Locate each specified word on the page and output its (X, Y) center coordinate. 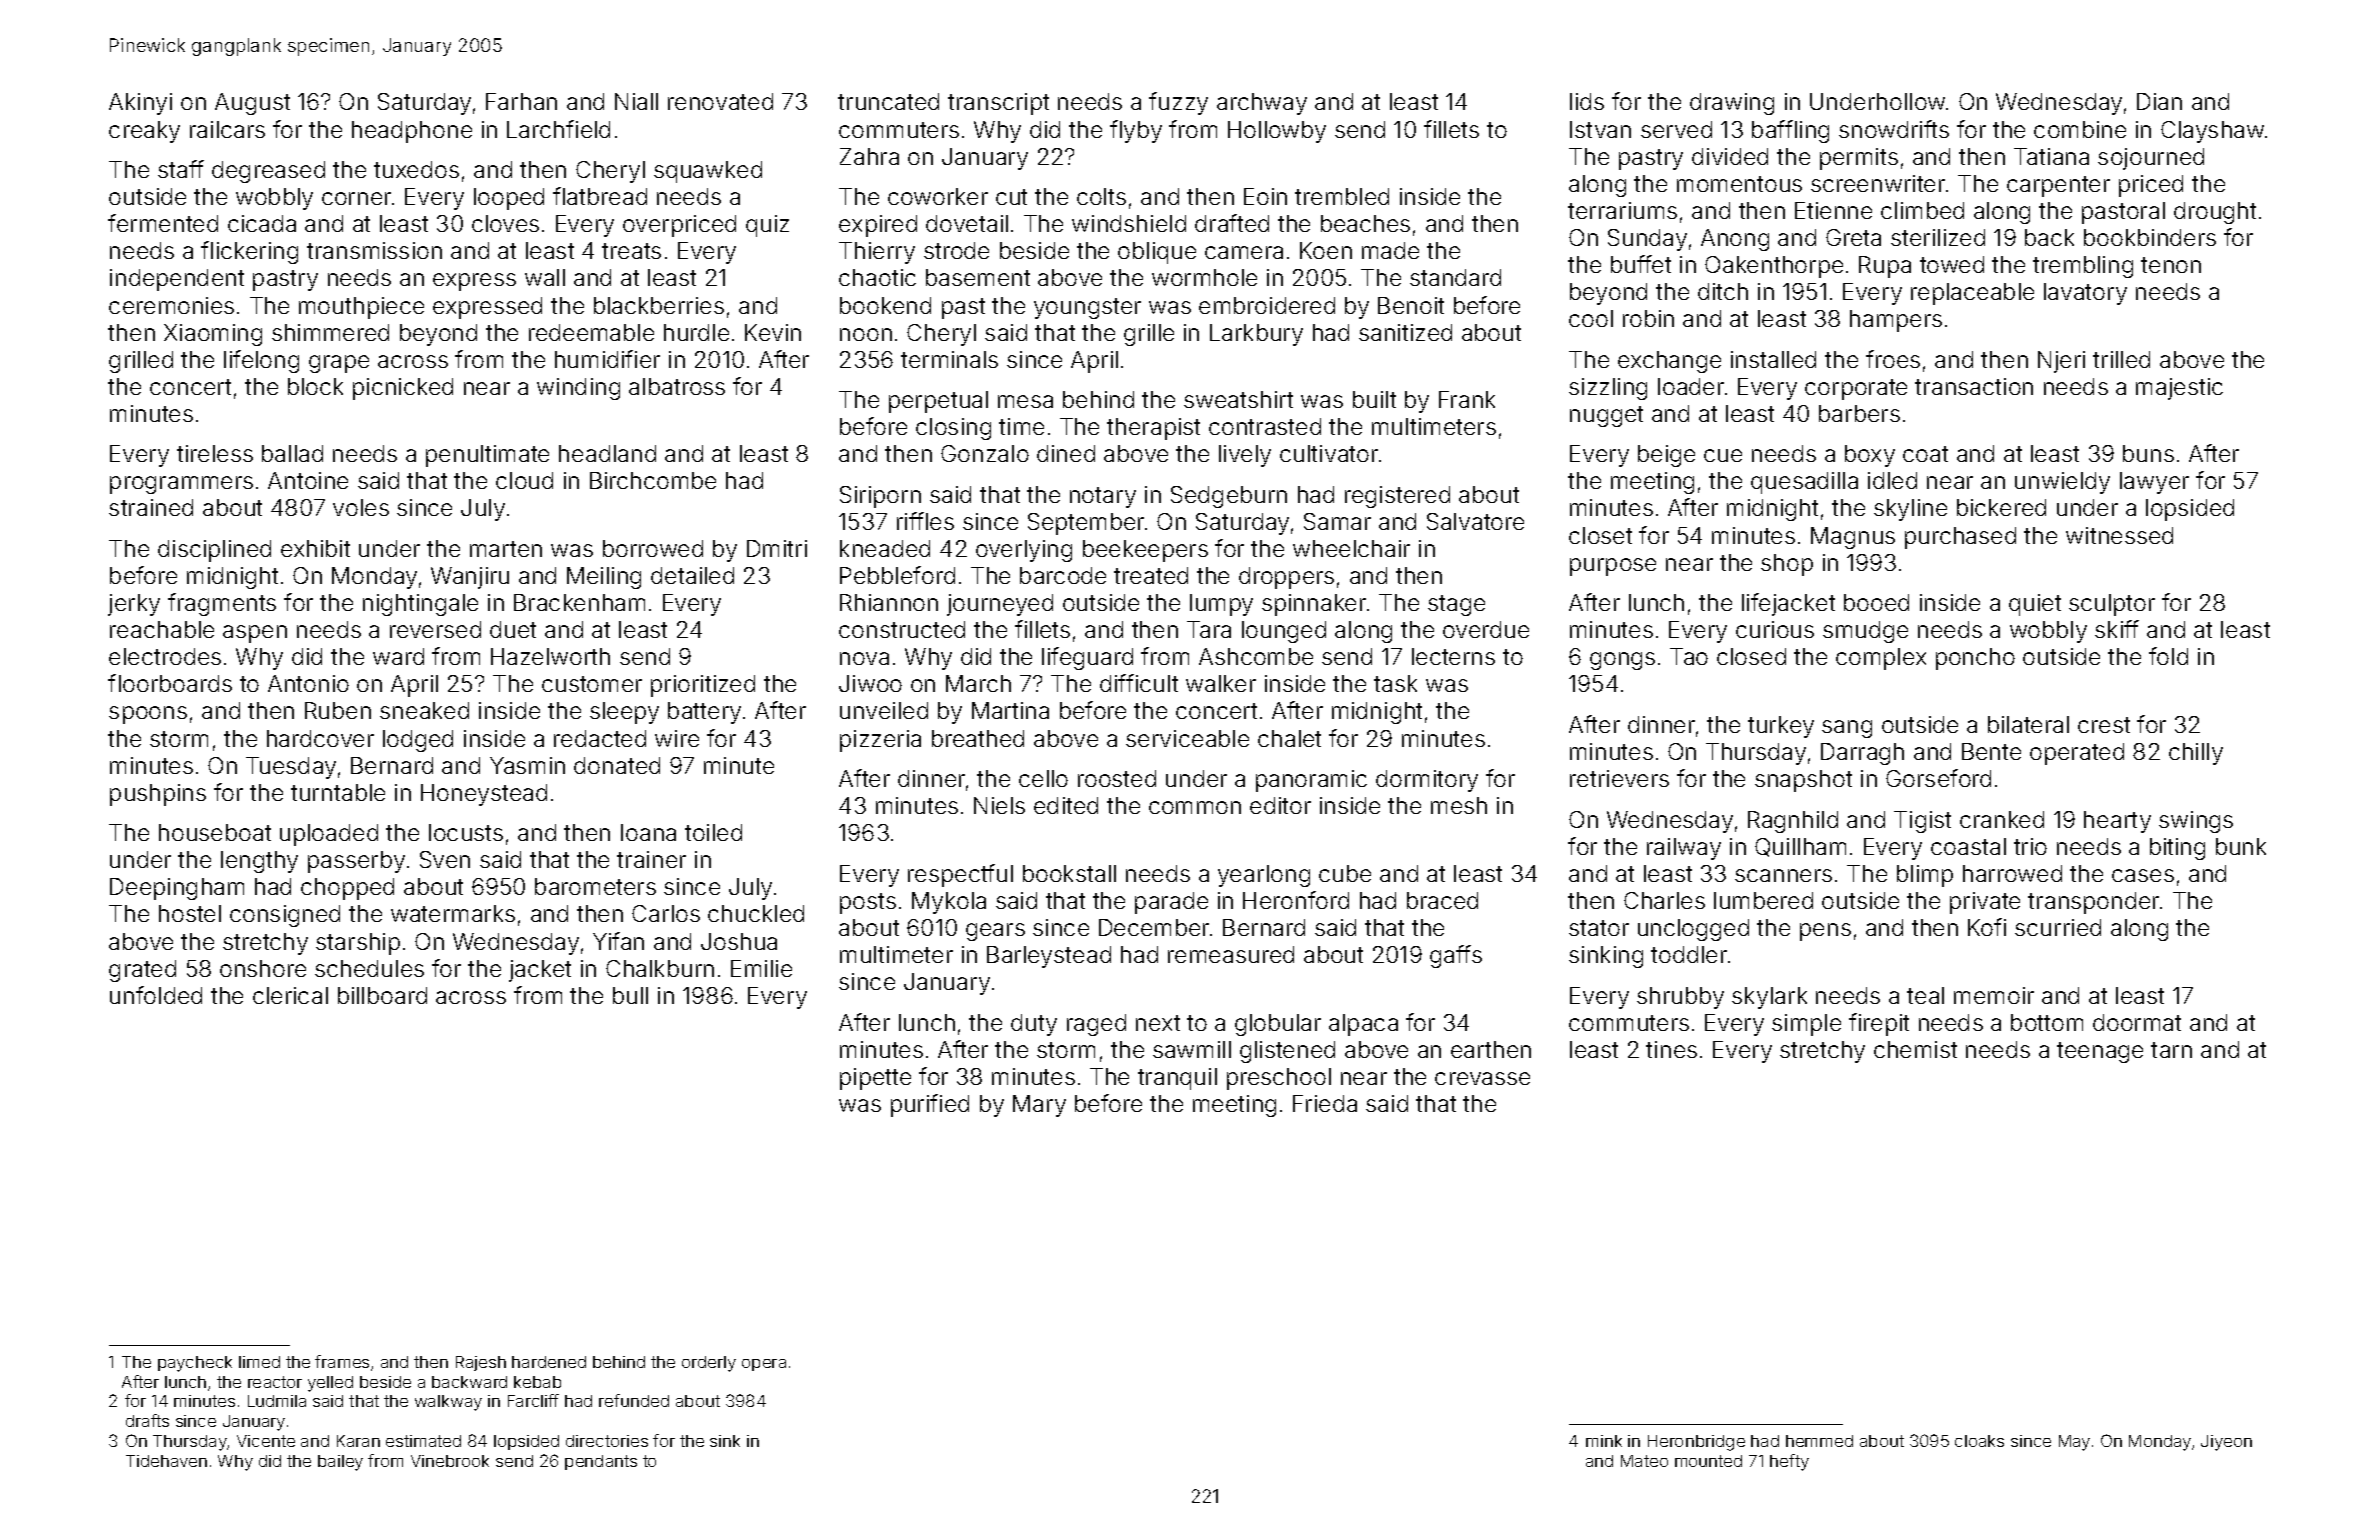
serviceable (1187, 738)
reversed (435, 629)
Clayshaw (2212, 132)
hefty (1789, 1462)
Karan (358, 1441)
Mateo (1644, 1461)
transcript (998, 104)
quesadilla (1804, 483)
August (252, 104)
